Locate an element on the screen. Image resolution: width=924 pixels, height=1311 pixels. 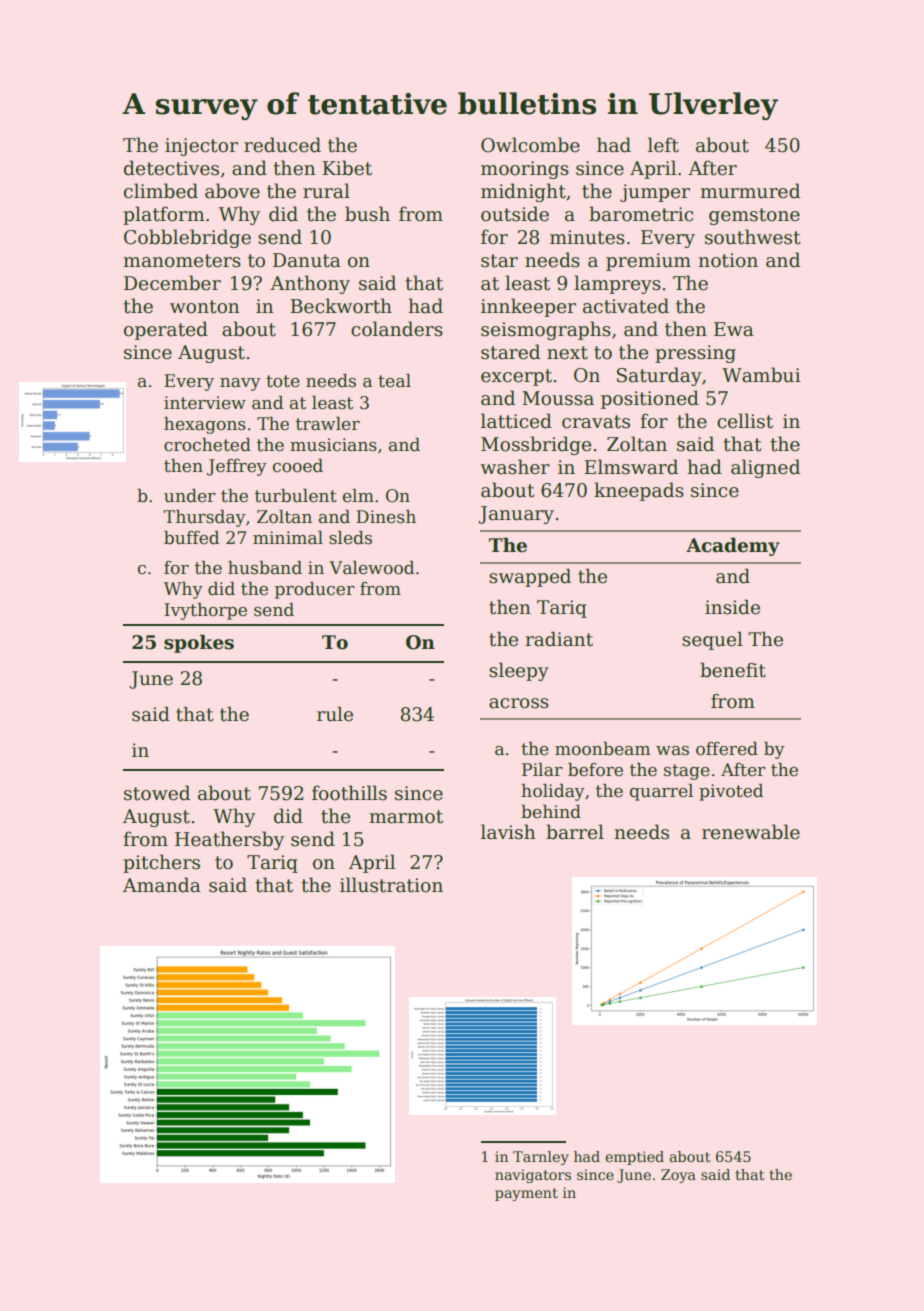
excerpt is located at coordinates (516, 377).
